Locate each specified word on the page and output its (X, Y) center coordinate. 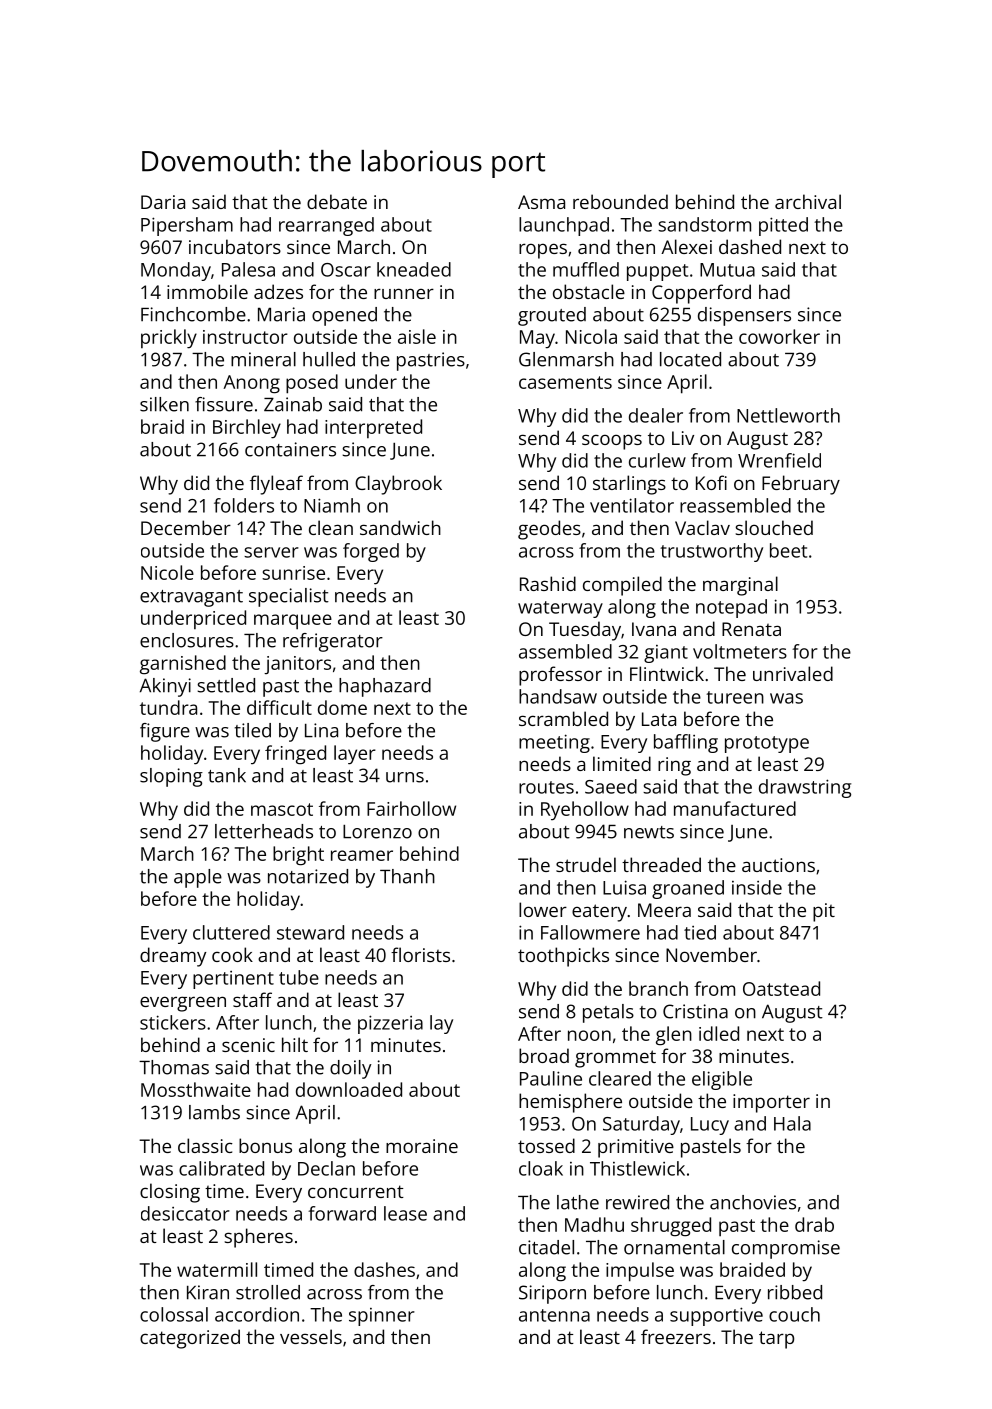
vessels (311, 1336)
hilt (295, 1044)
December (186, 527)
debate (337, 201)
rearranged (326, 226)
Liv (683, 438)
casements (565, 382)
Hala (792, 1123)
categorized (190, 1339)
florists (420, 954)
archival (808, 201)
